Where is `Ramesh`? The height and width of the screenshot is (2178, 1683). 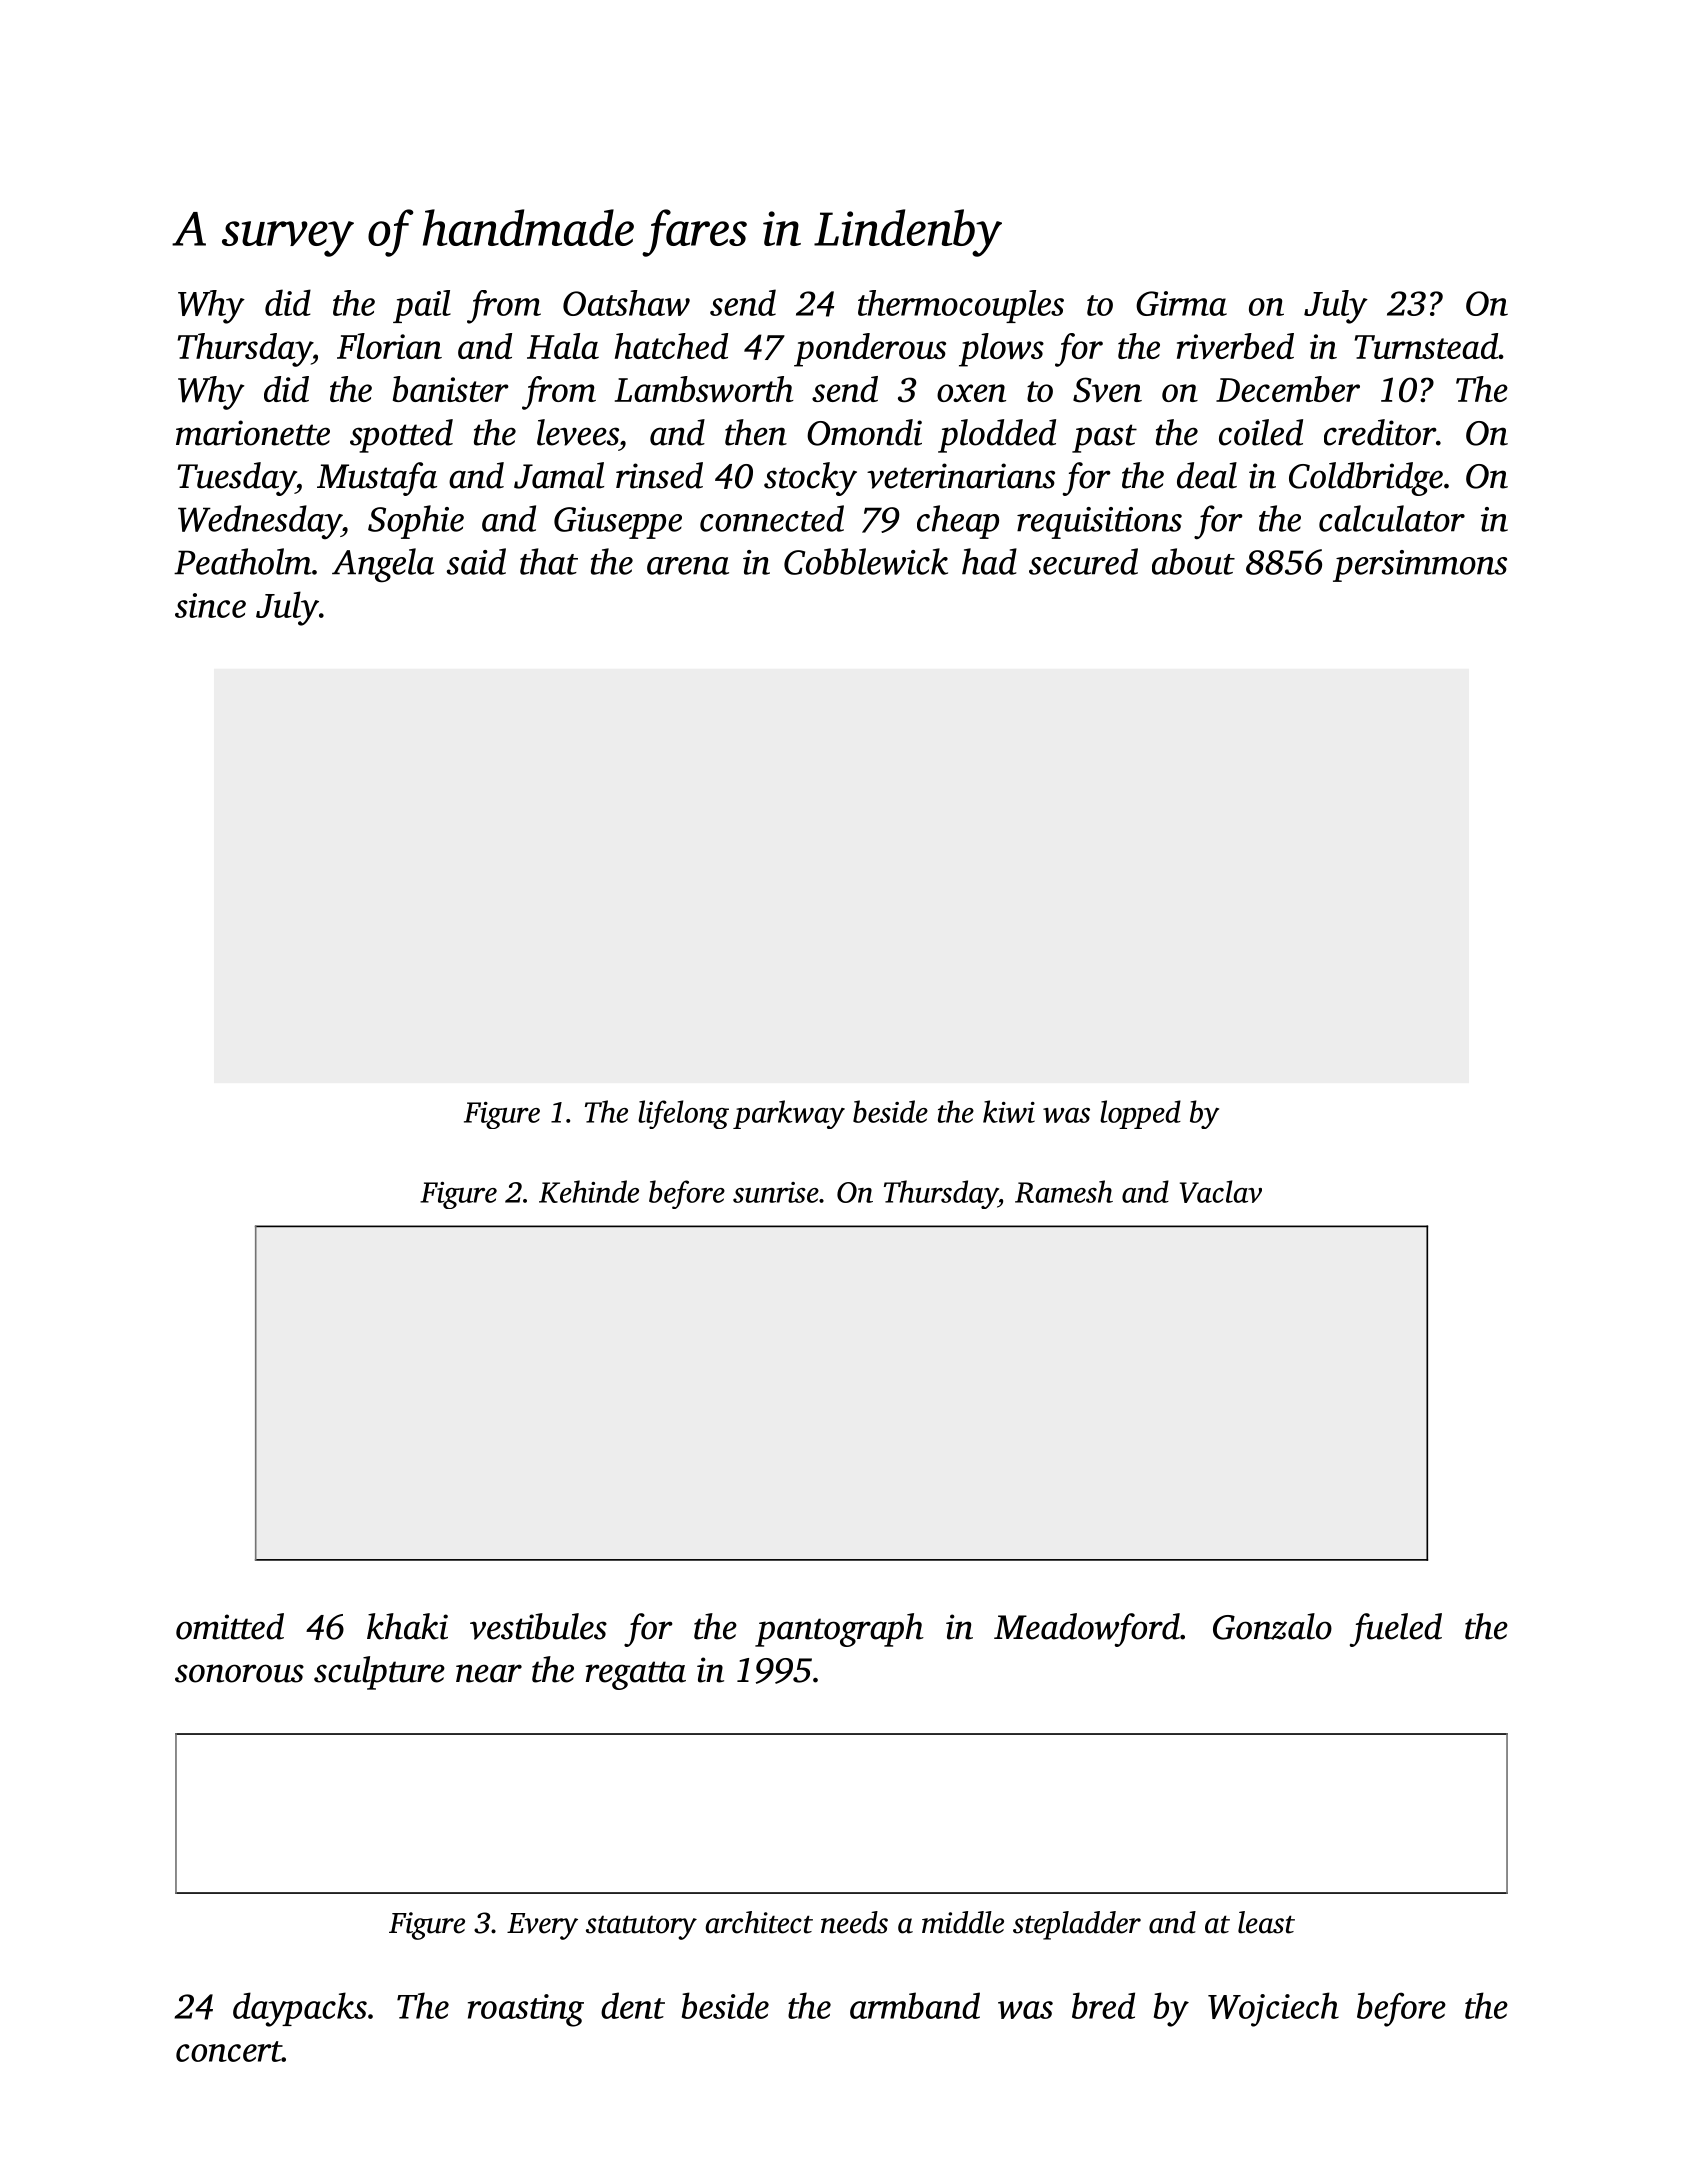
Ramesh is located at coordinates (1064, 1191).
